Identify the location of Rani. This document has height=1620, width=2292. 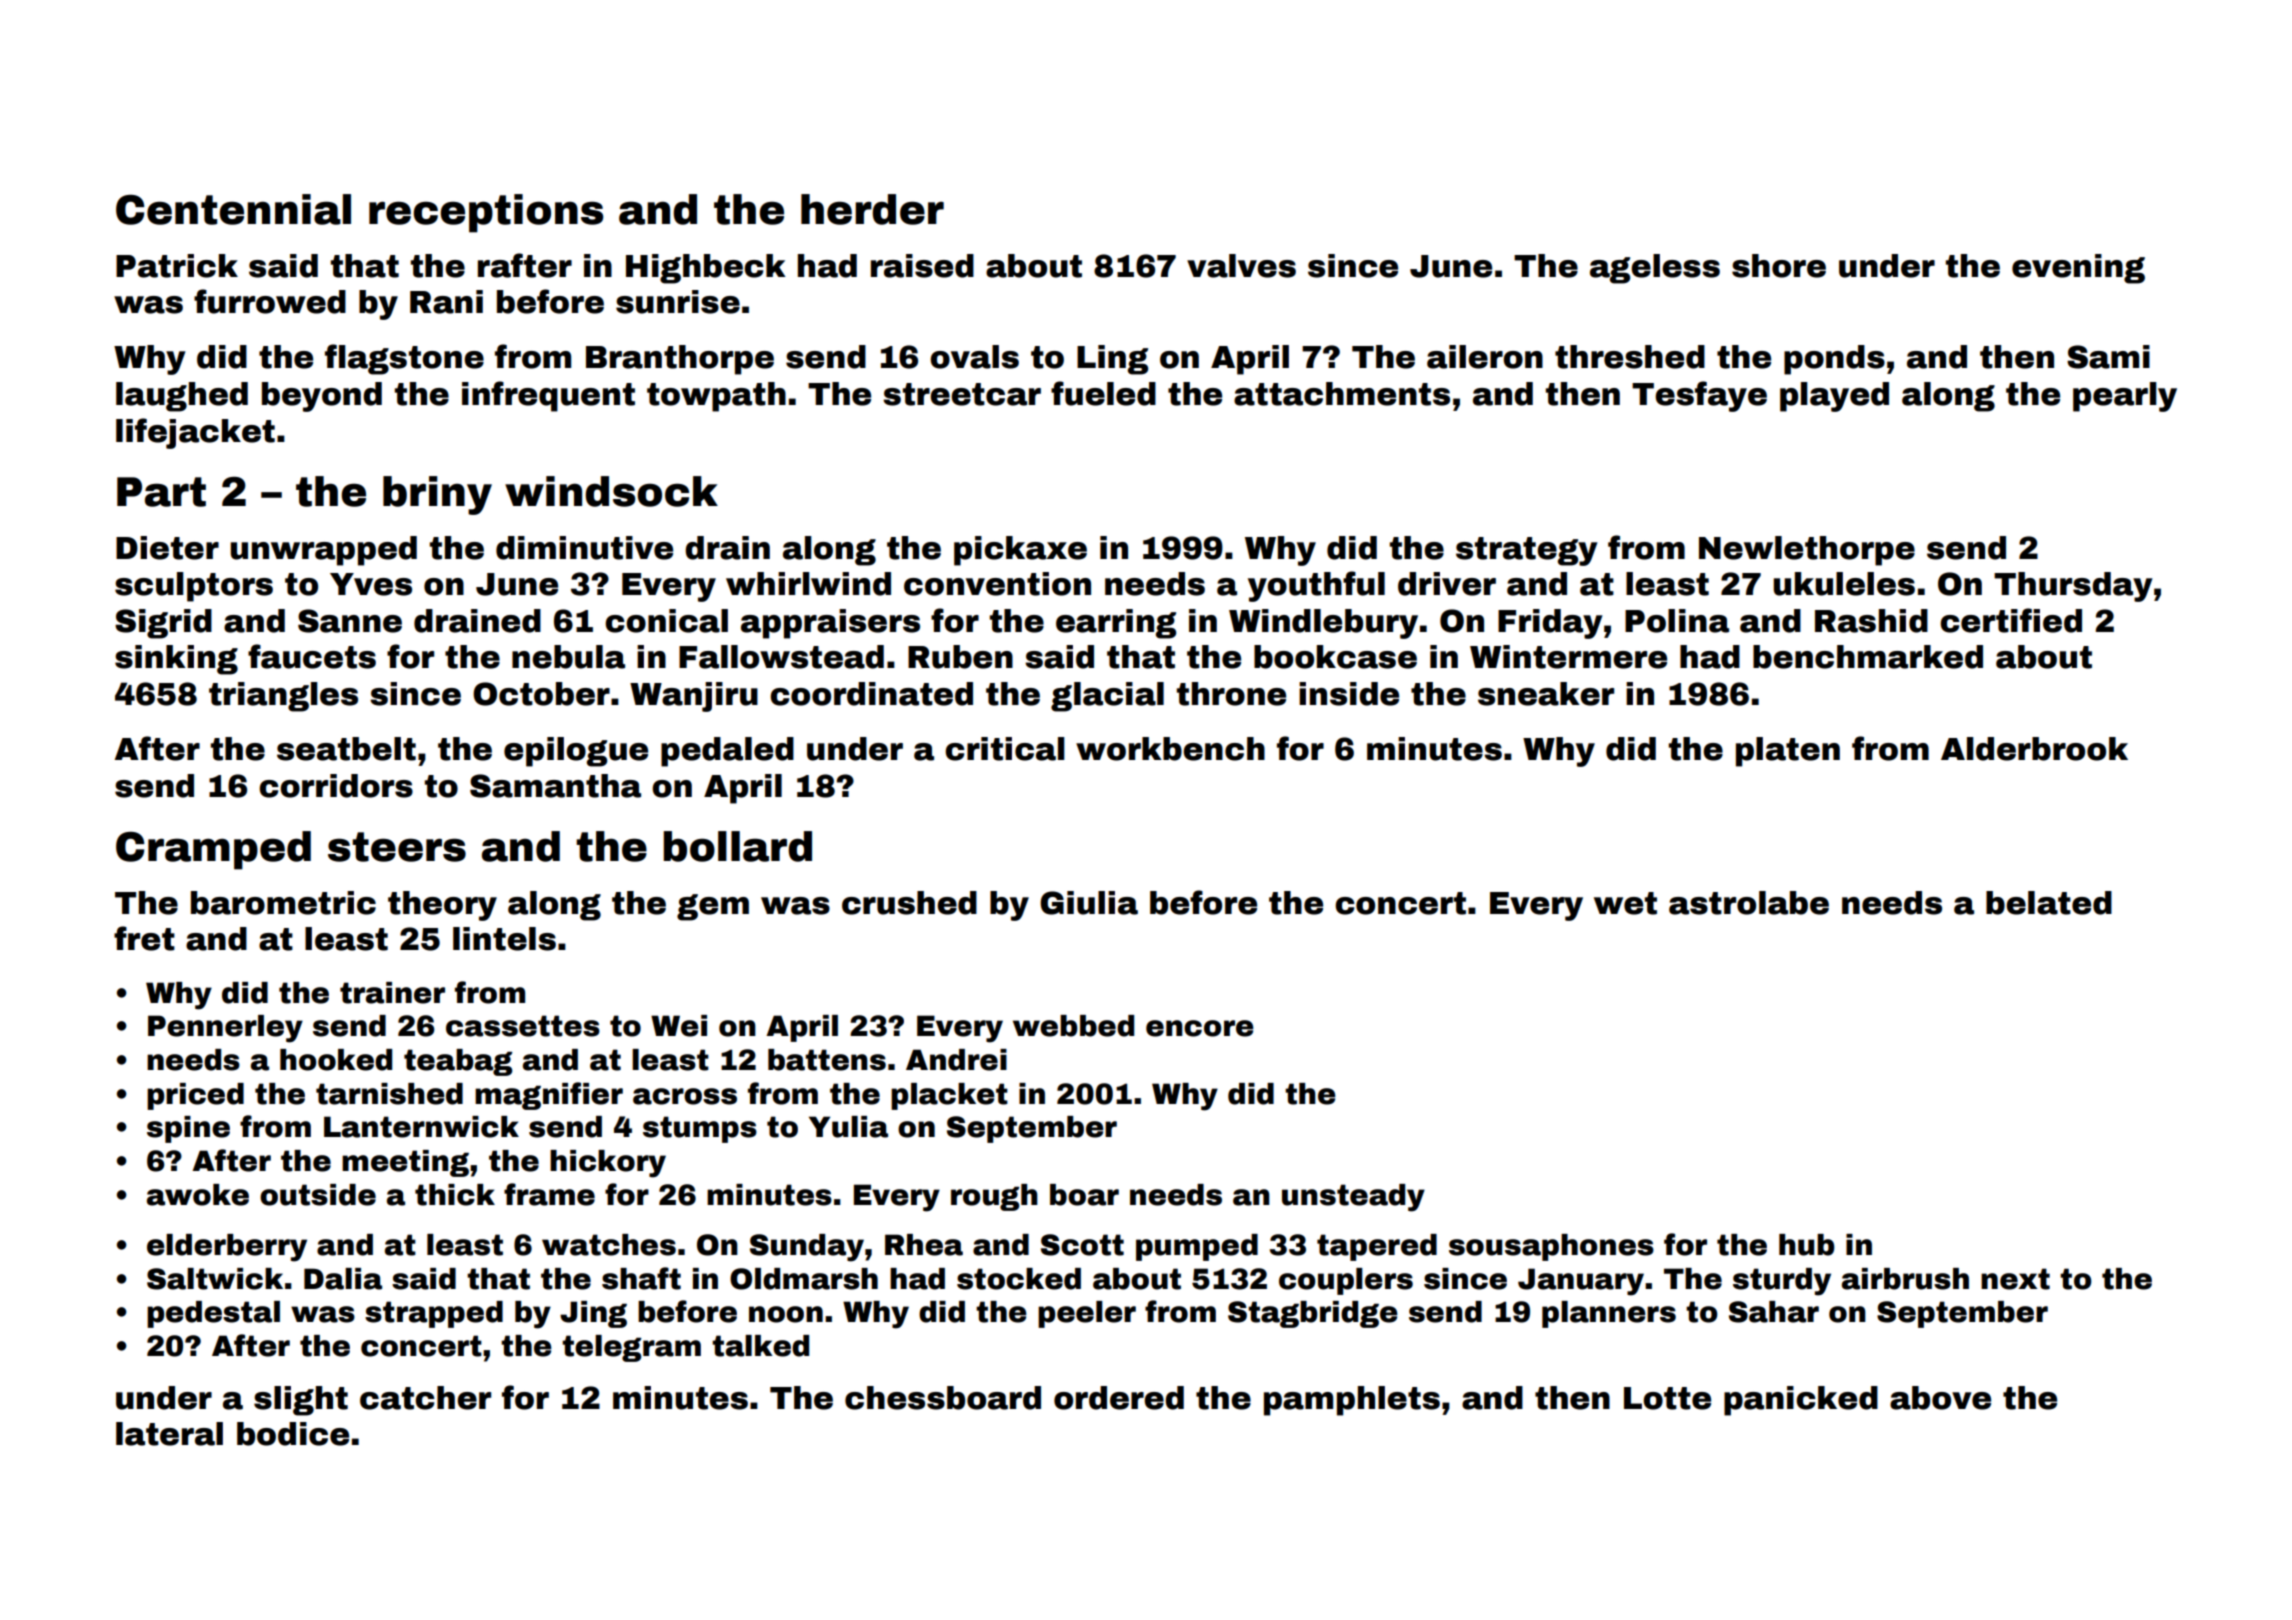
(446, 302).
